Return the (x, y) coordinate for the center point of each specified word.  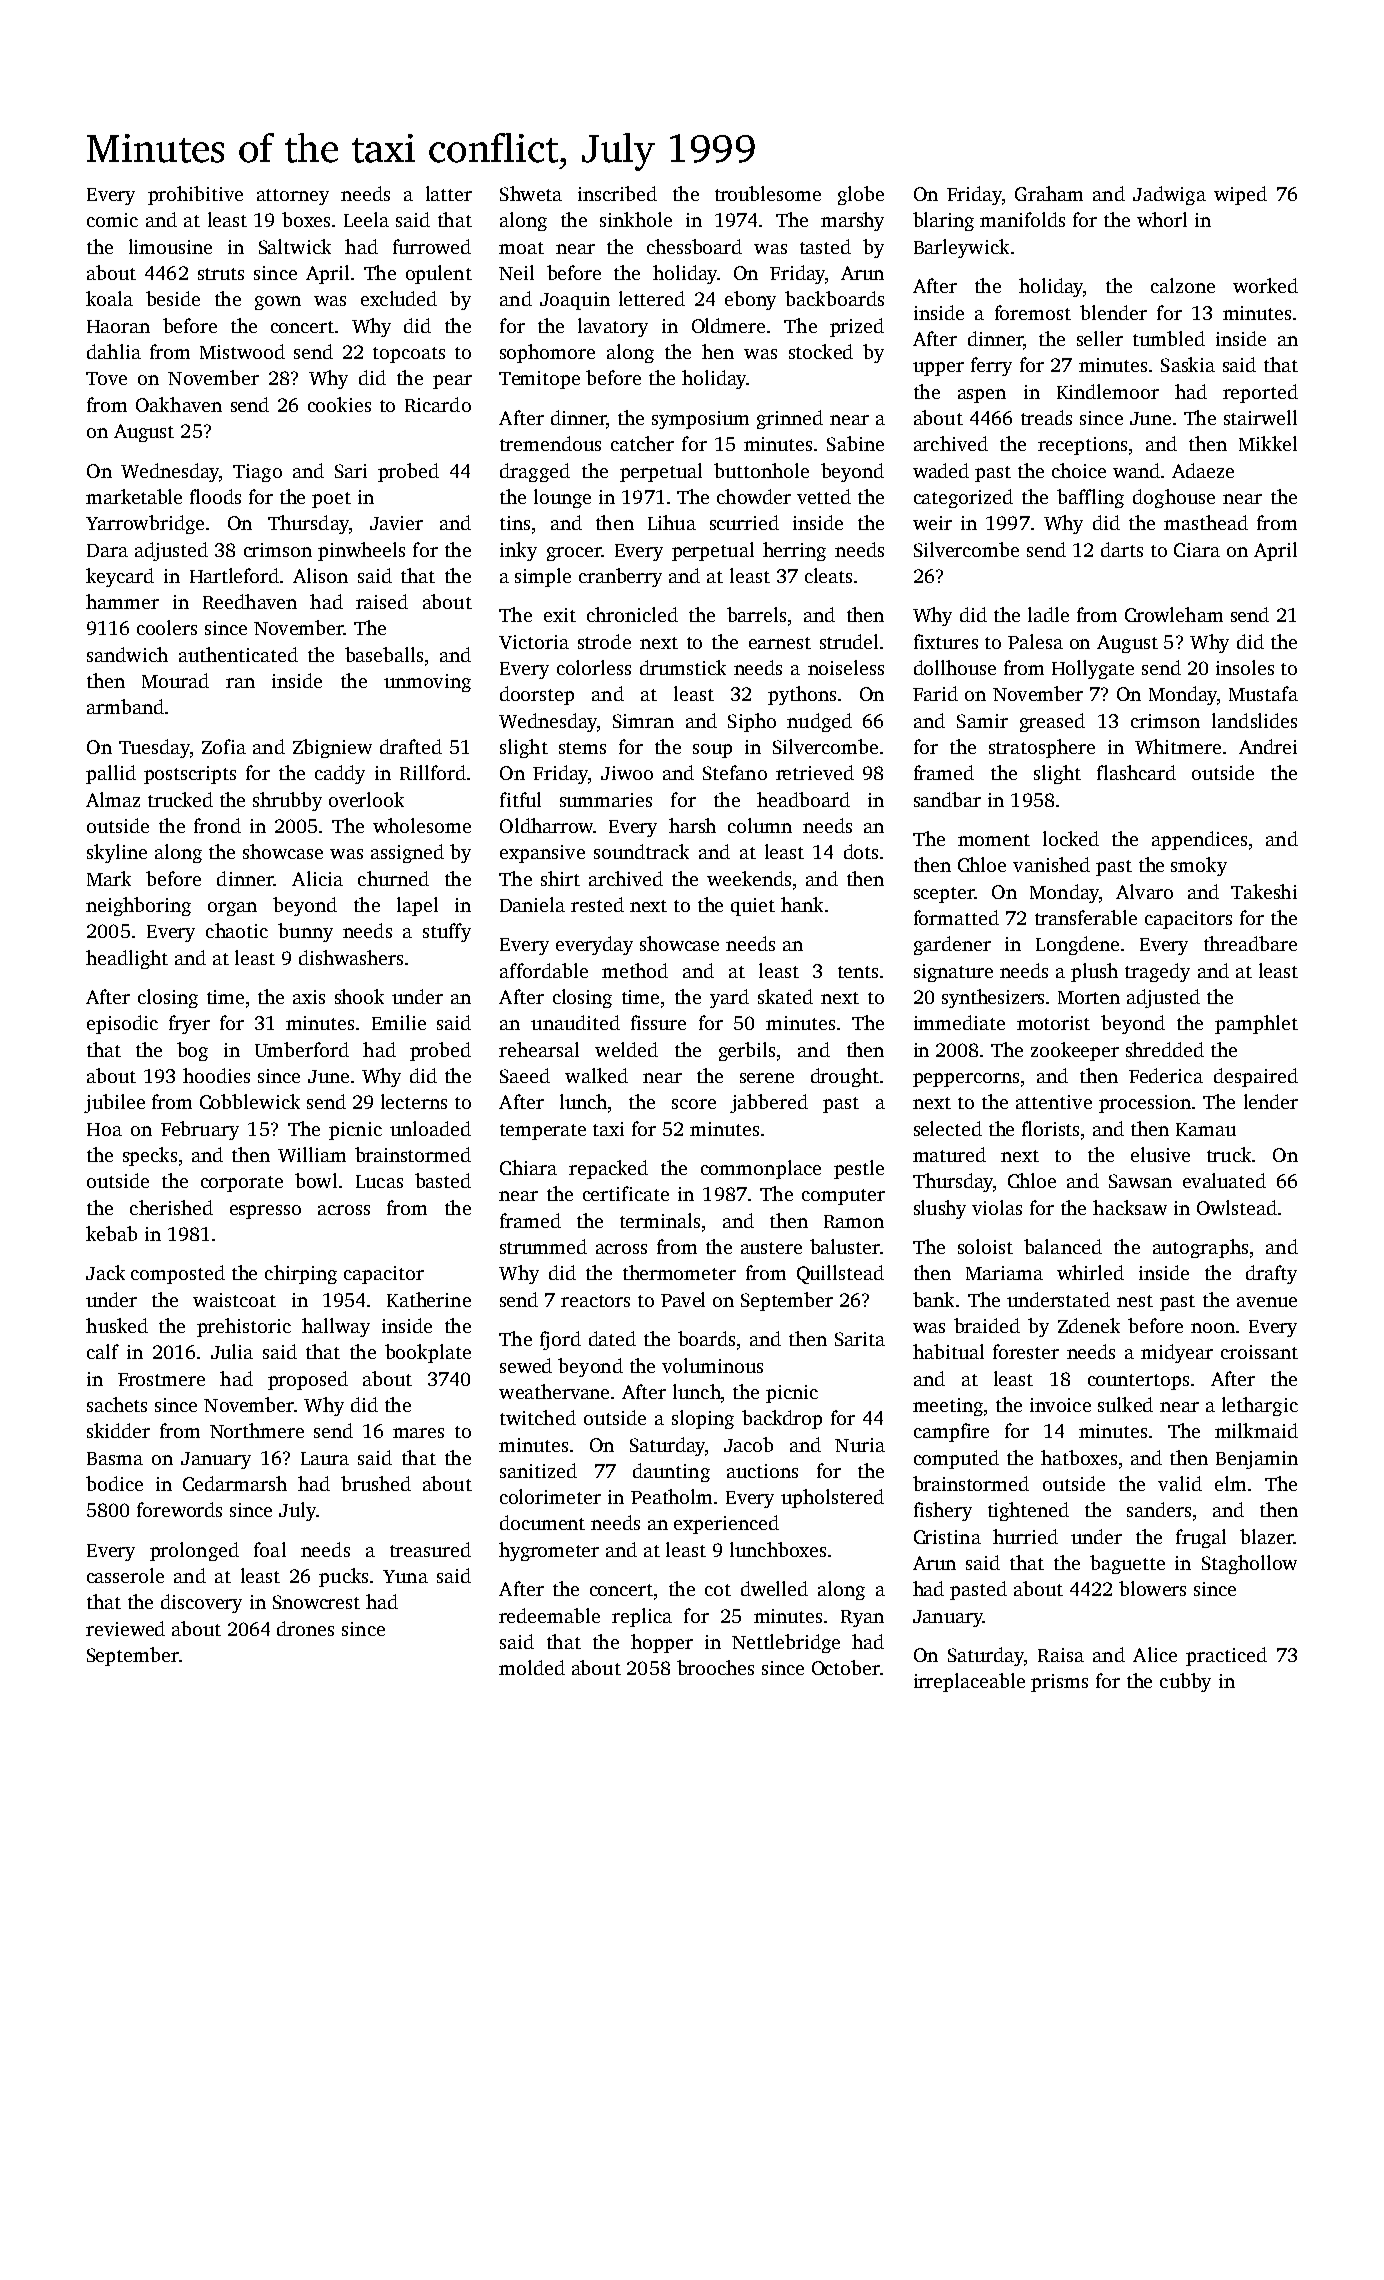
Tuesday (154, 748)
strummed (543, 1246)
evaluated (1224, 1180)
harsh (692, 825)
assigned (407, 853)
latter (449, 193)
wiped (1240, 195)
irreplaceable (969, 1682)
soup (712, 751)
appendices (1199, 840)
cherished (171, 1207)
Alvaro (1144, 891)
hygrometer (549, 1551)
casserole (125, 1575)
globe (861, 195)
